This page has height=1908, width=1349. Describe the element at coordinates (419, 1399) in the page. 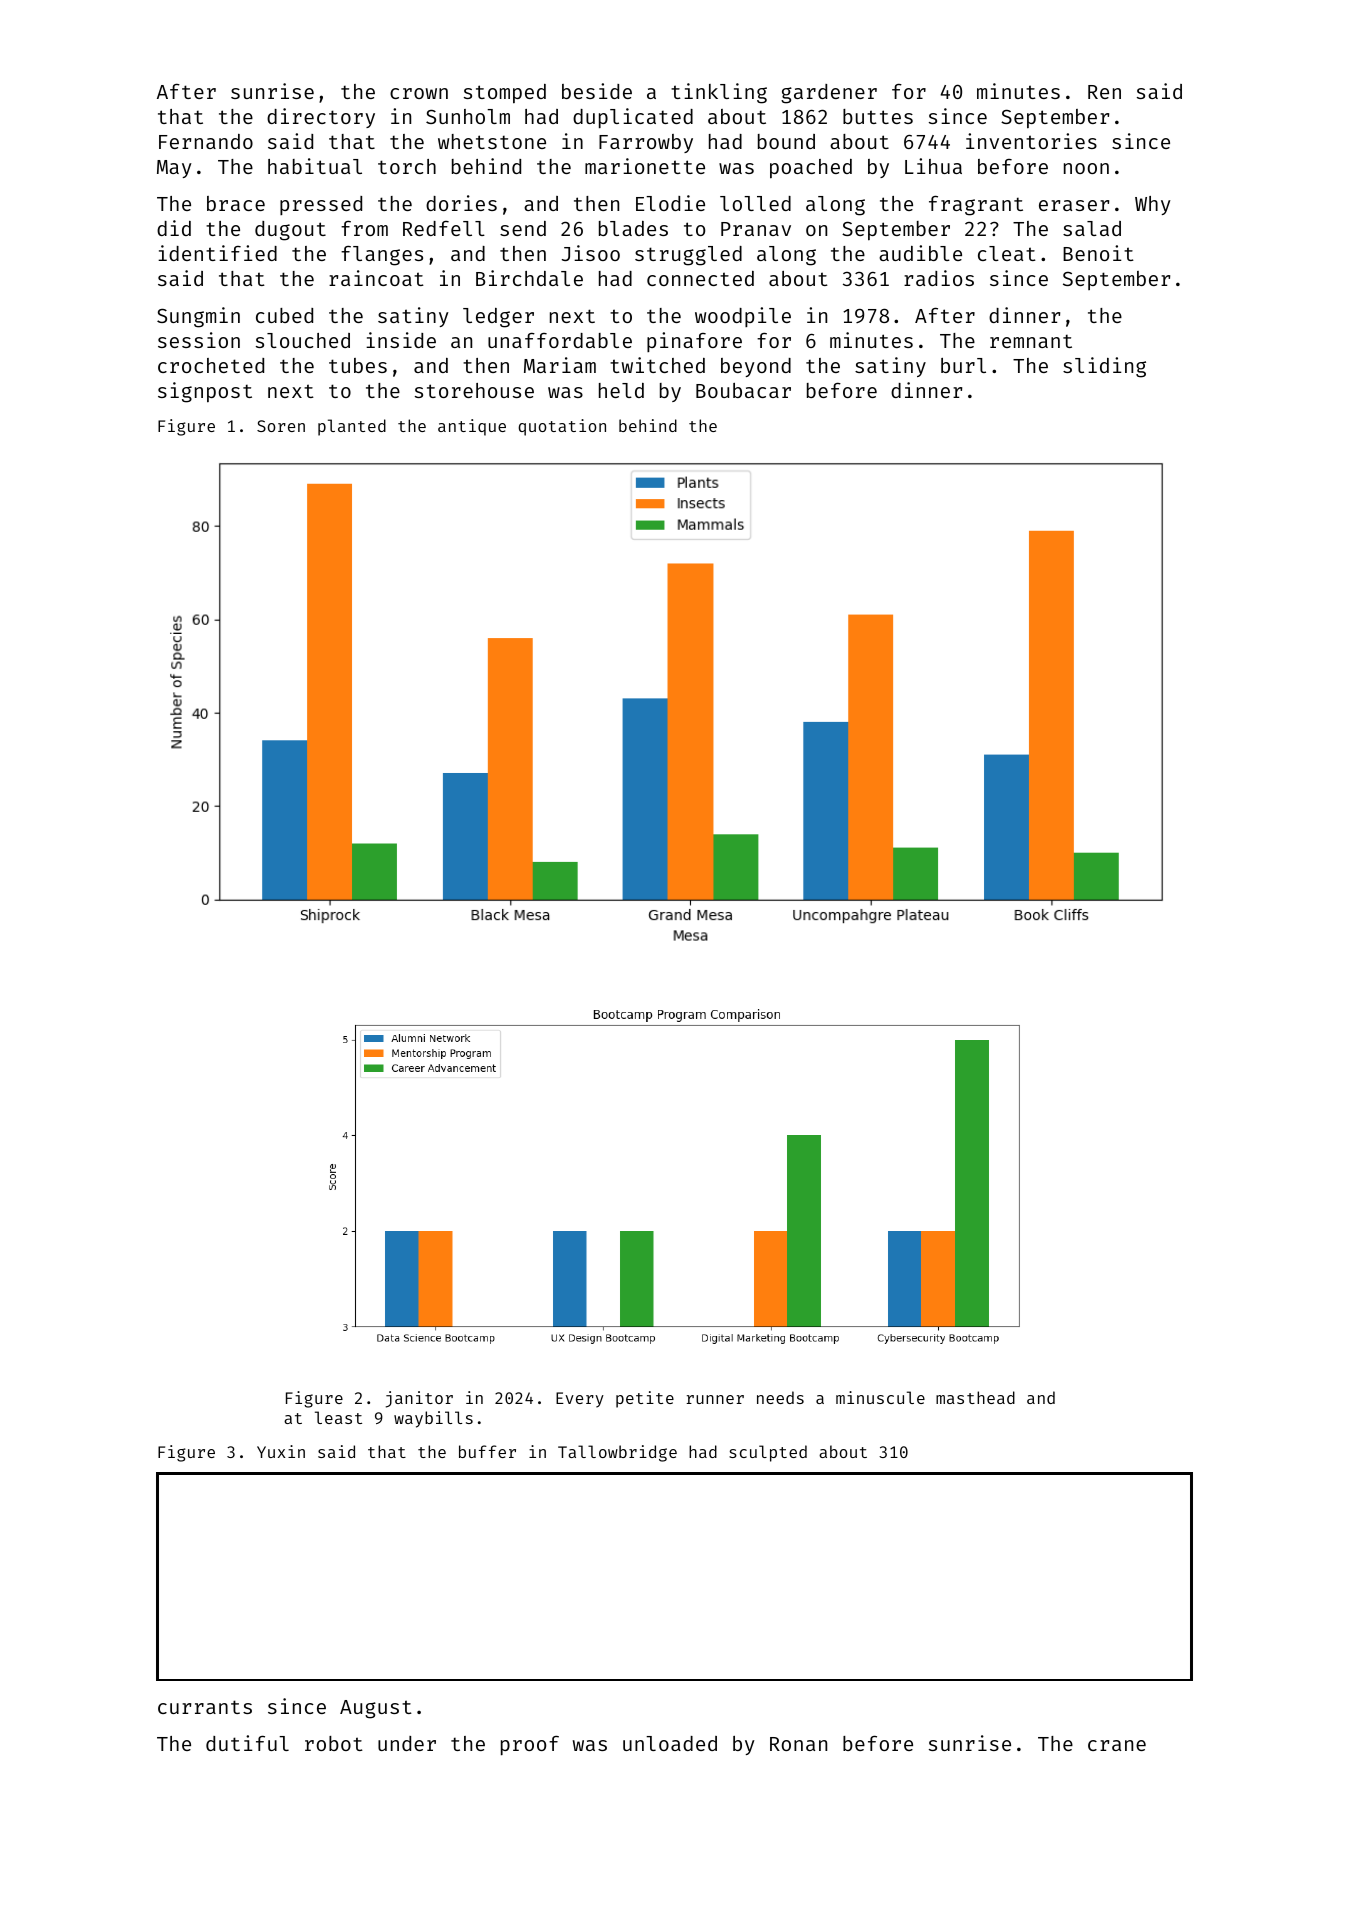

I see `janitor` at that location.
